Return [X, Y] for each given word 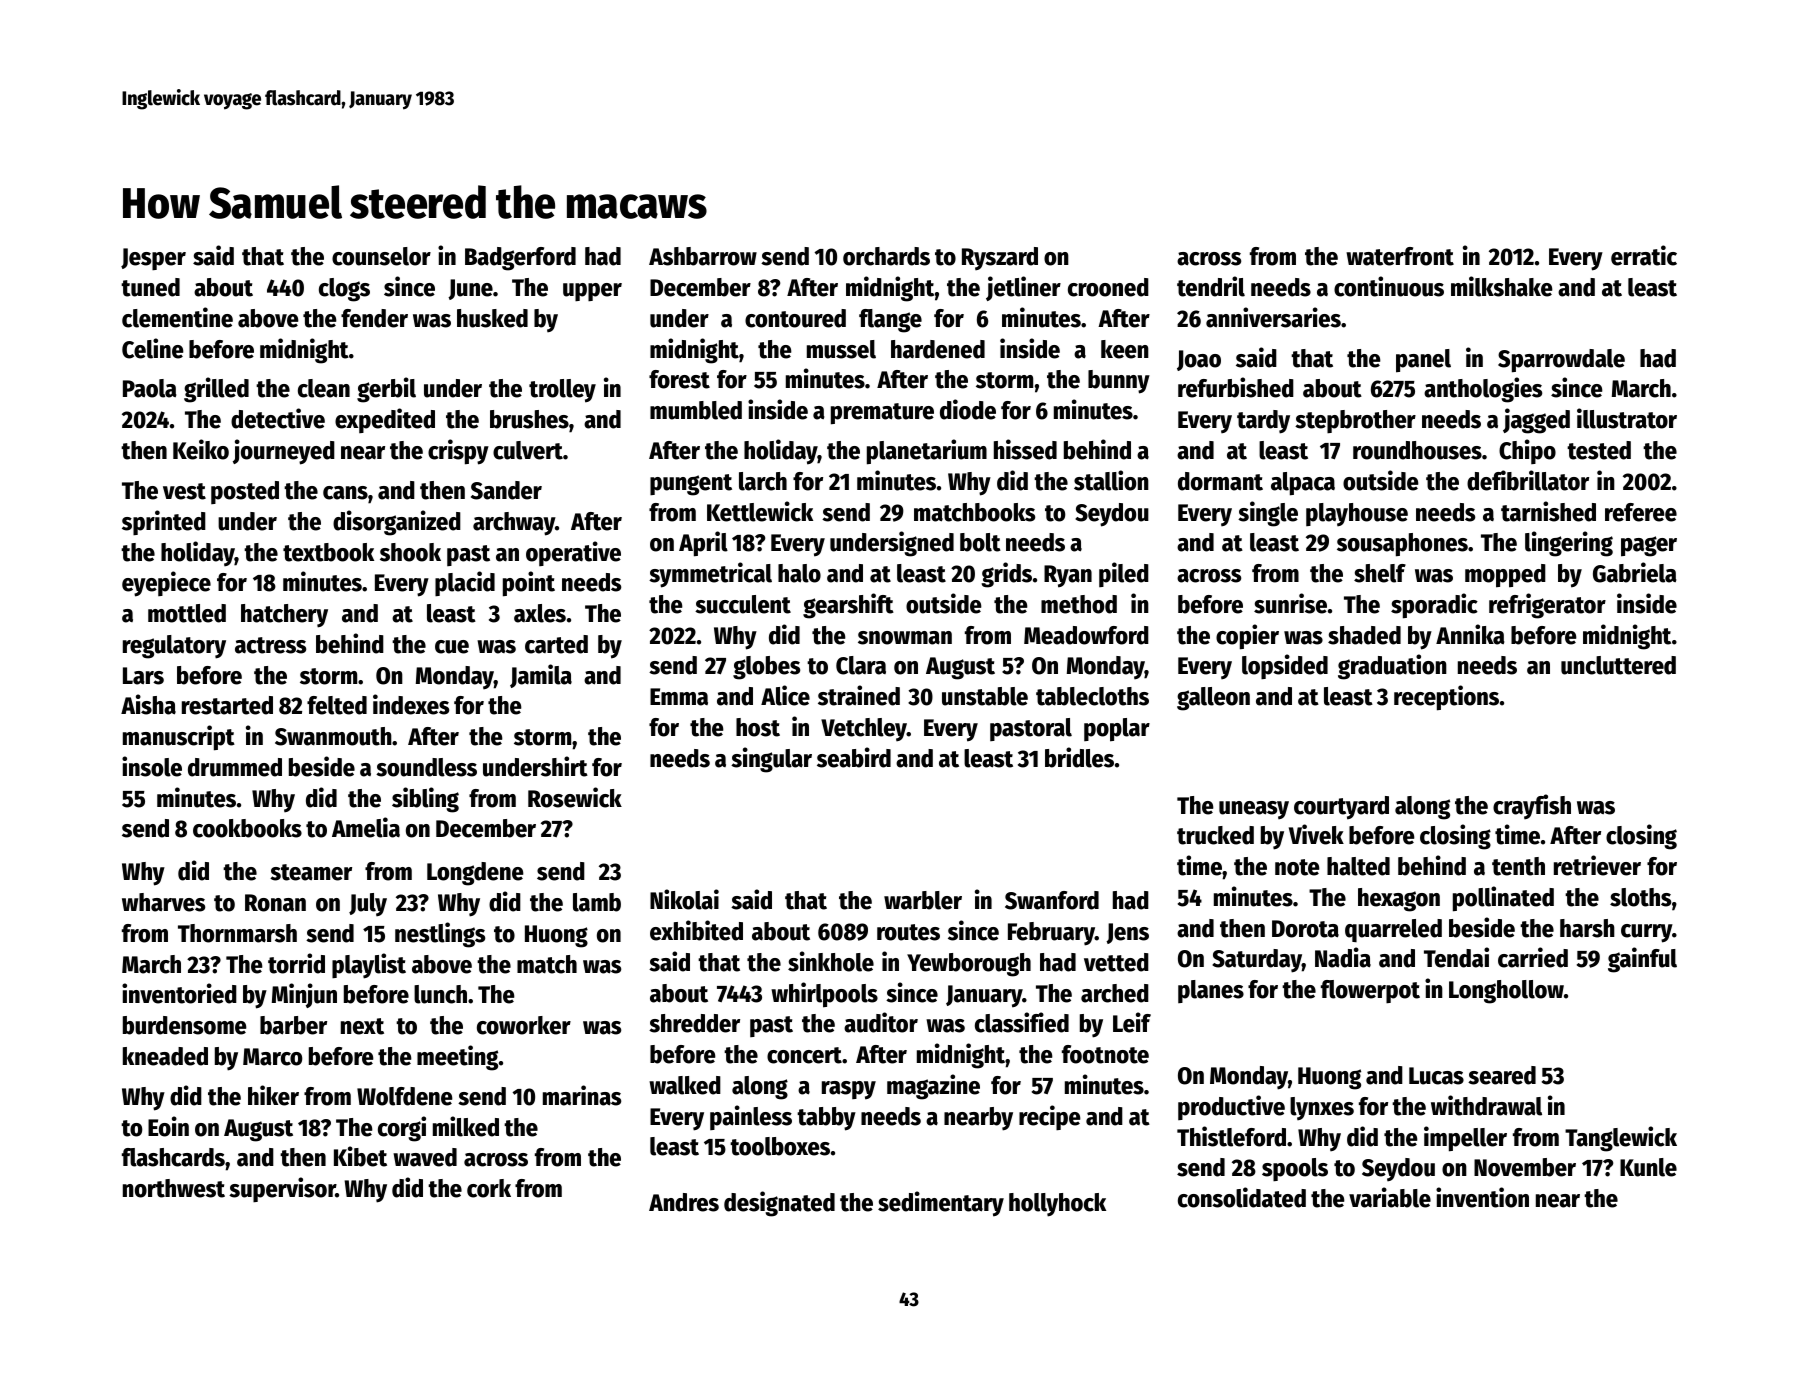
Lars [143, 676]
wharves [163, 902]
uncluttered [1618, 665]
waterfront [1400, 256]
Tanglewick [1621, 1139]
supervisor [282, 1189]
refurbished [1236, 387]
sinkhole [831, 961]
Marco [272, 1057]
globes [766, 668]
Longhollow [1506, 992]
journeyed [284, 452]
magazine [933, 1087]
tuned [150, 287]
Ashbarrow [703, 256]
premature [882, 414]
